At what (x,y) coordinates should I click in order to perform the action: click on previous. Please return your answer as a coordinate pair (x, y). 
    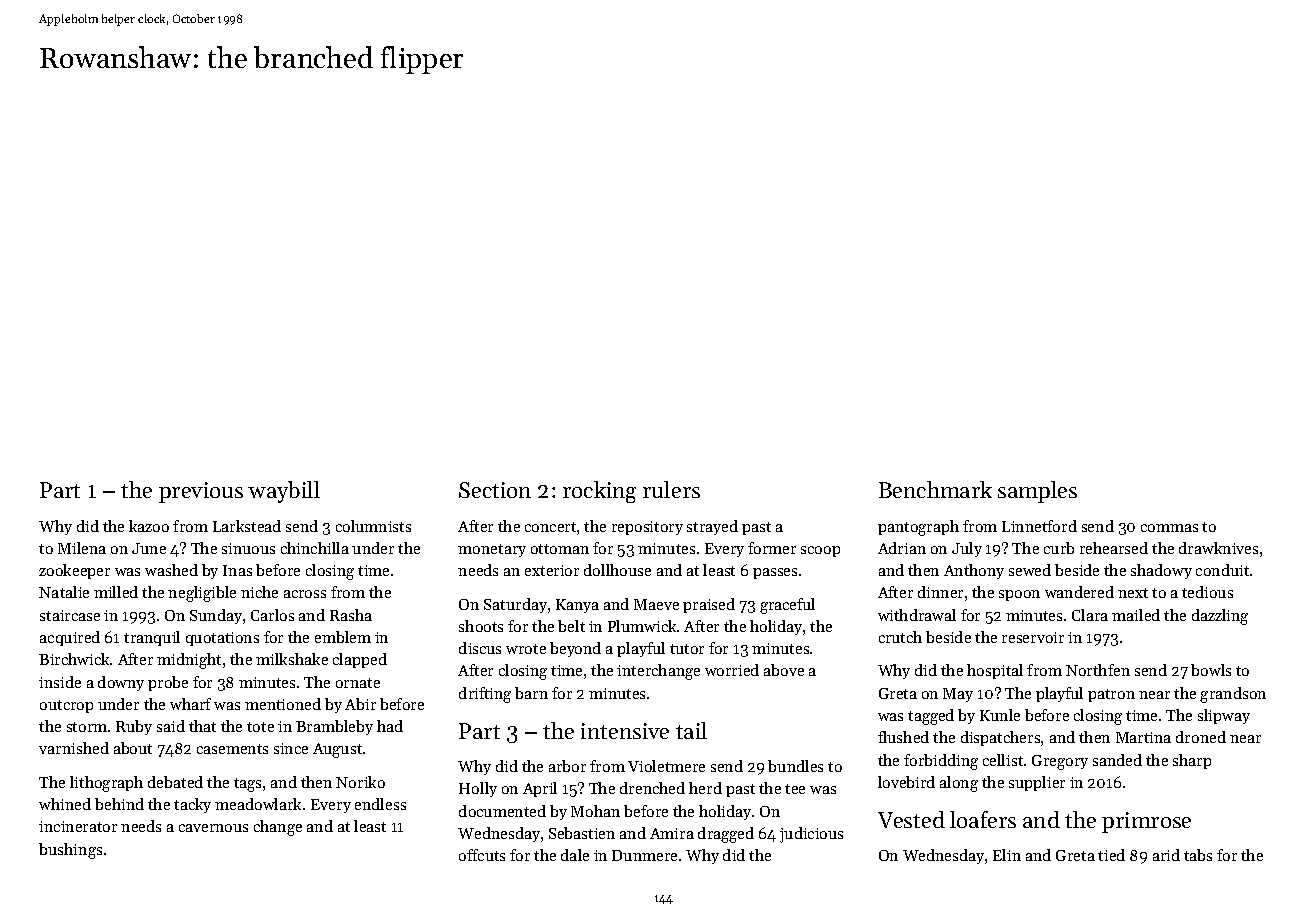
    Looking at the image, I should click on (201, 492).
